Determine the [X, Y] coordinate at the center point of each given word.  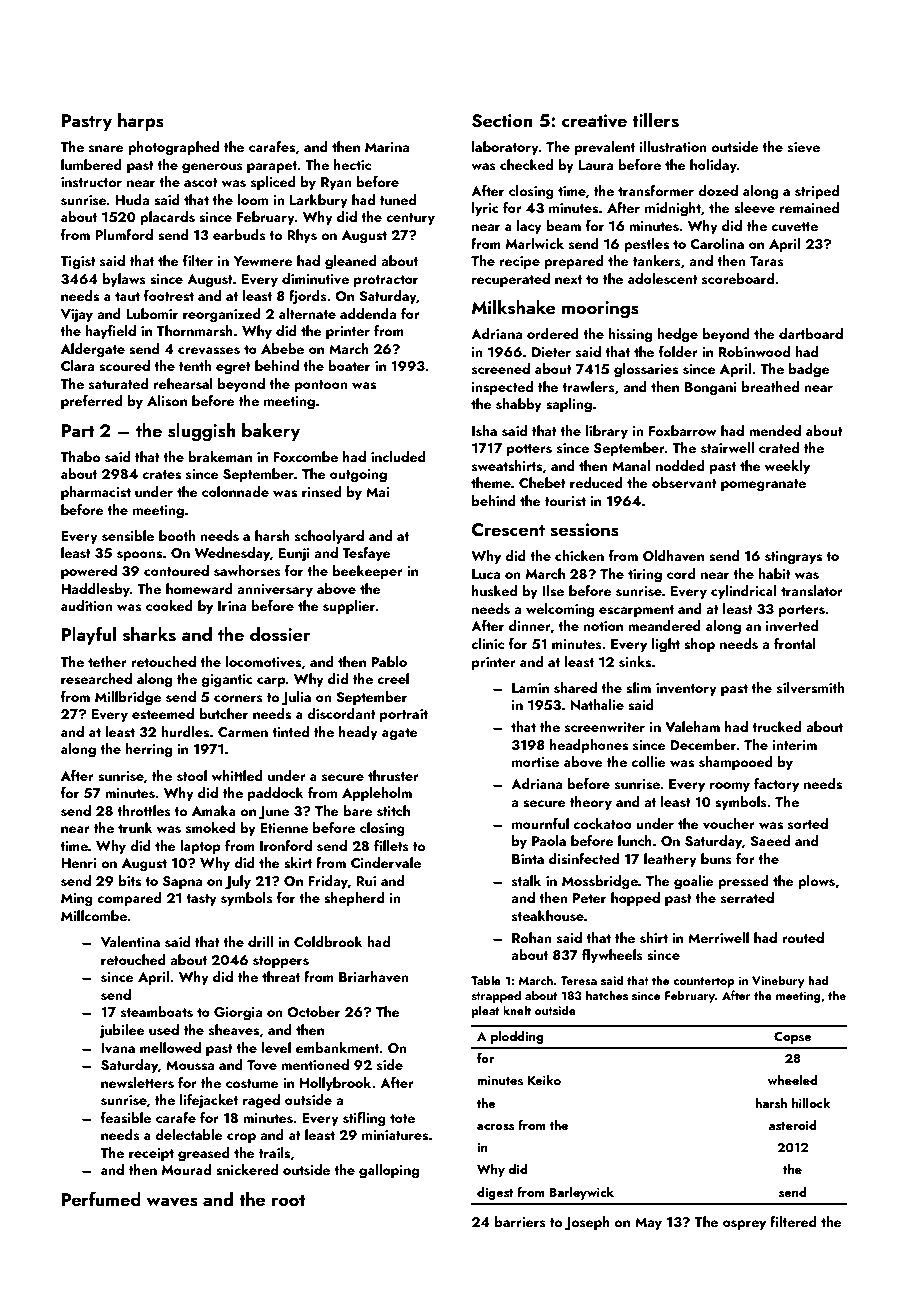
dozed [718, 190]
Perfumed [101, 1198]
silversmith [810, 688]
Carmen [243, 732]
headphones [589, 746]
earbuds [239, 235]
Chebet [542, 482]
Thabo [80, 456]
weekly [787, 467]
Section [502, 121]
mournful [540, 823]
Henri [79, 863]
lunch [635, 840]
